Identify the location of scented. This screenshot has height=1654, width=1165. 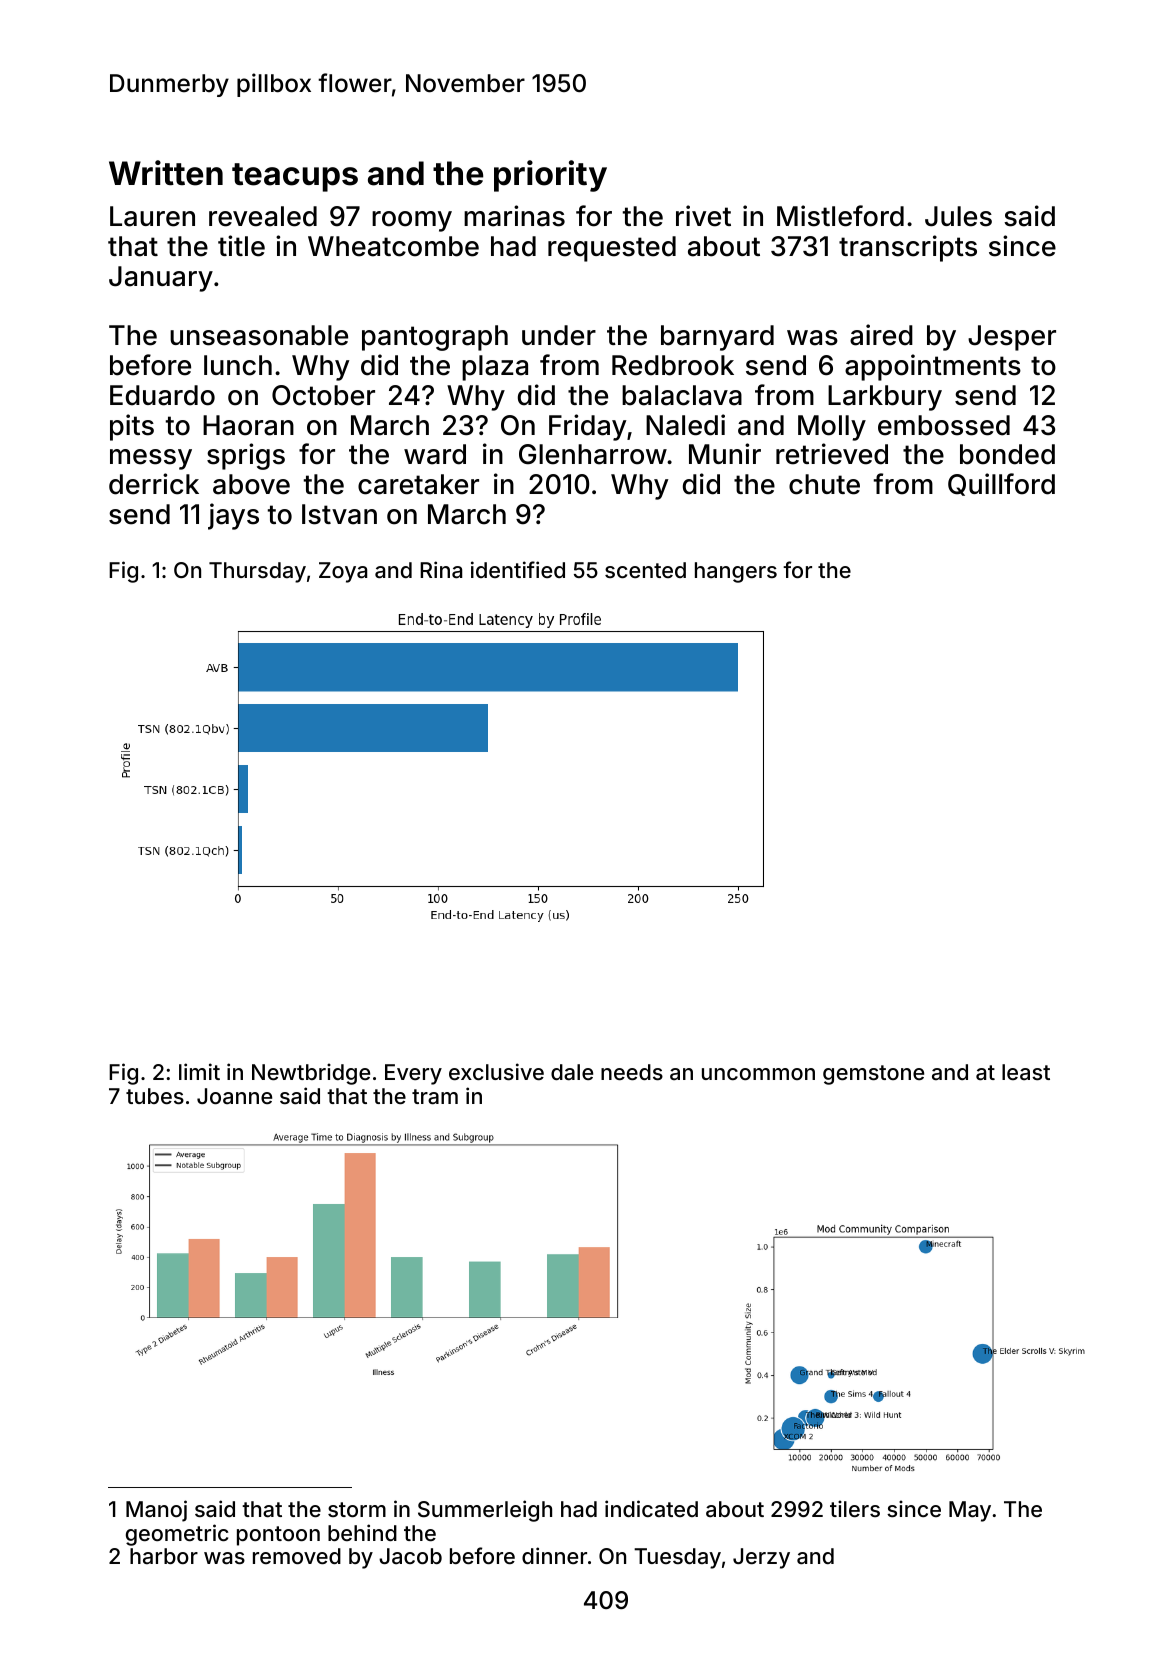
(645, 570).
